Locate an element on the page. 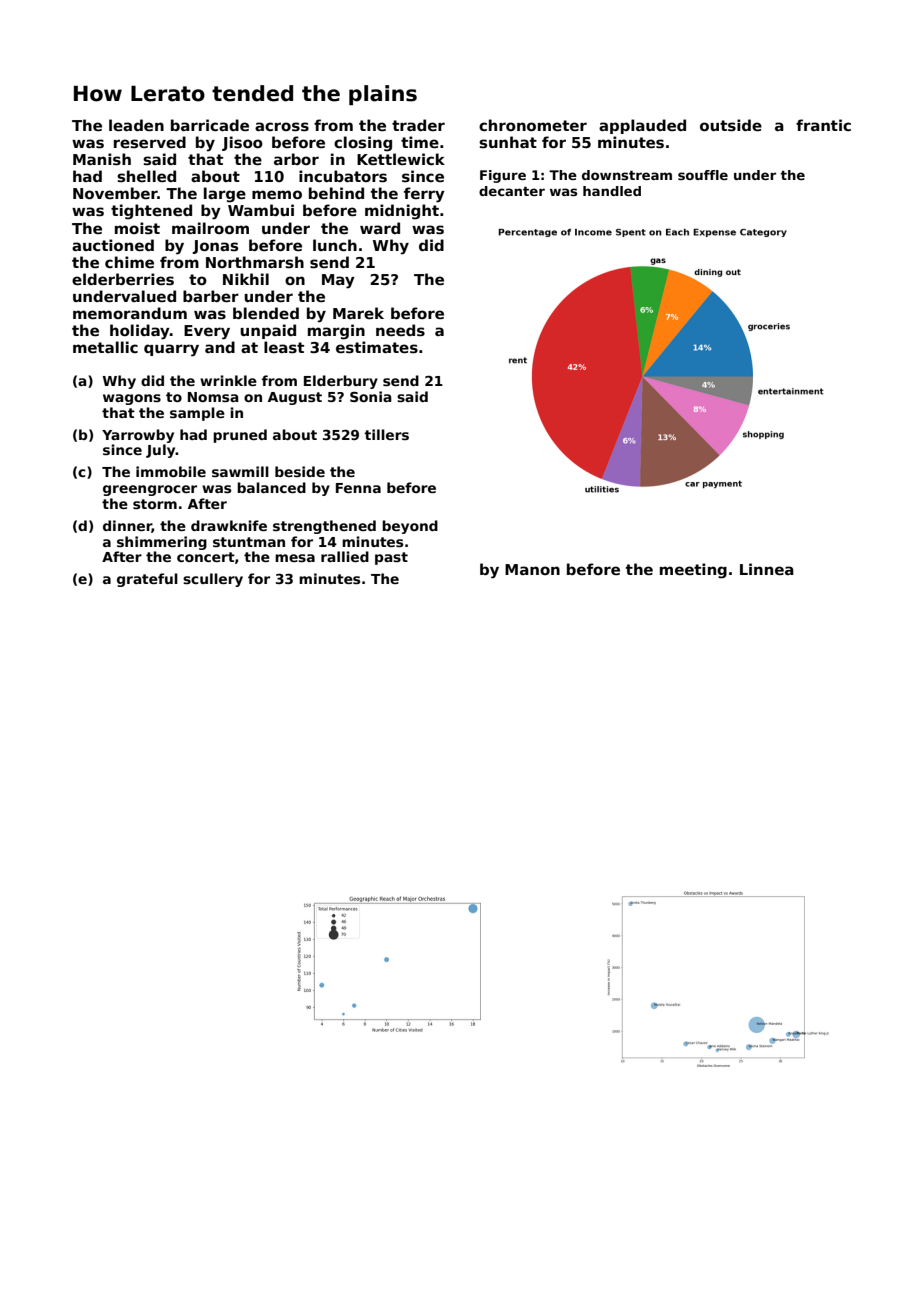 This page has height=1311, width=924. tillers is located at coordinates (387, 434).
